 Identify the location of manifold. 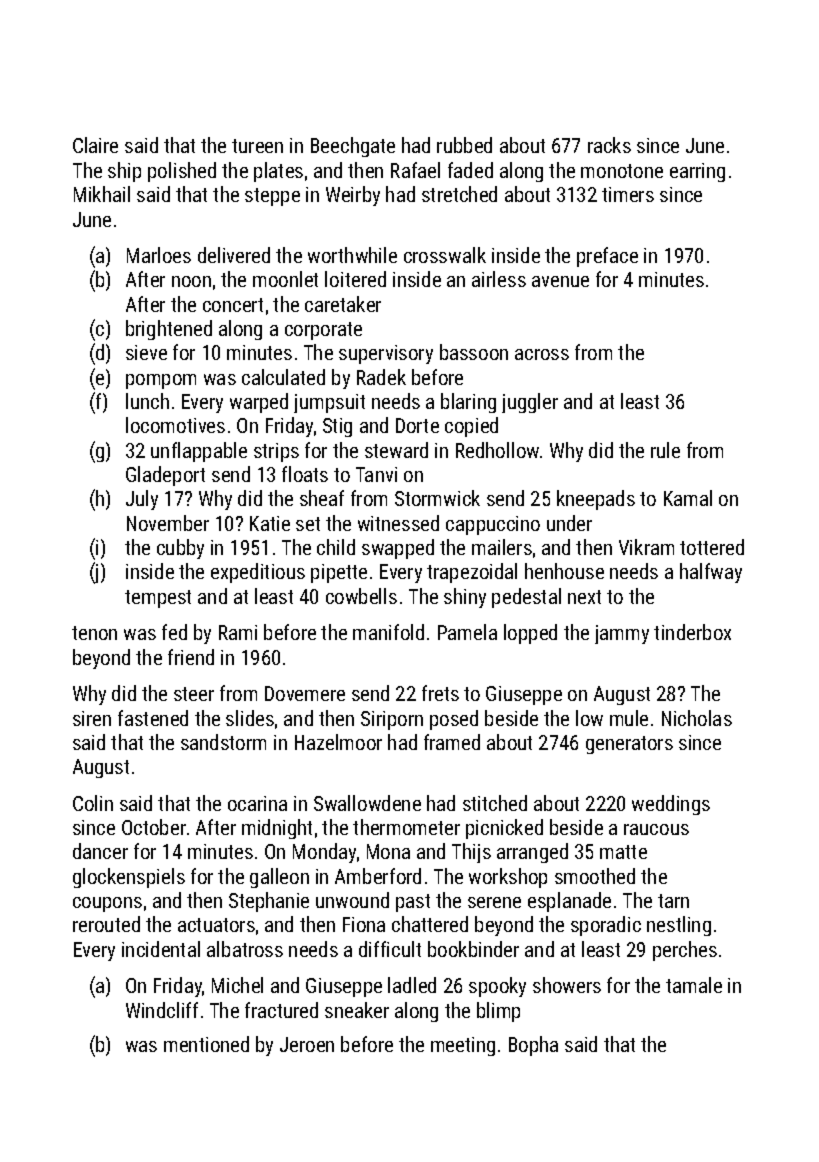
(388, 632).
